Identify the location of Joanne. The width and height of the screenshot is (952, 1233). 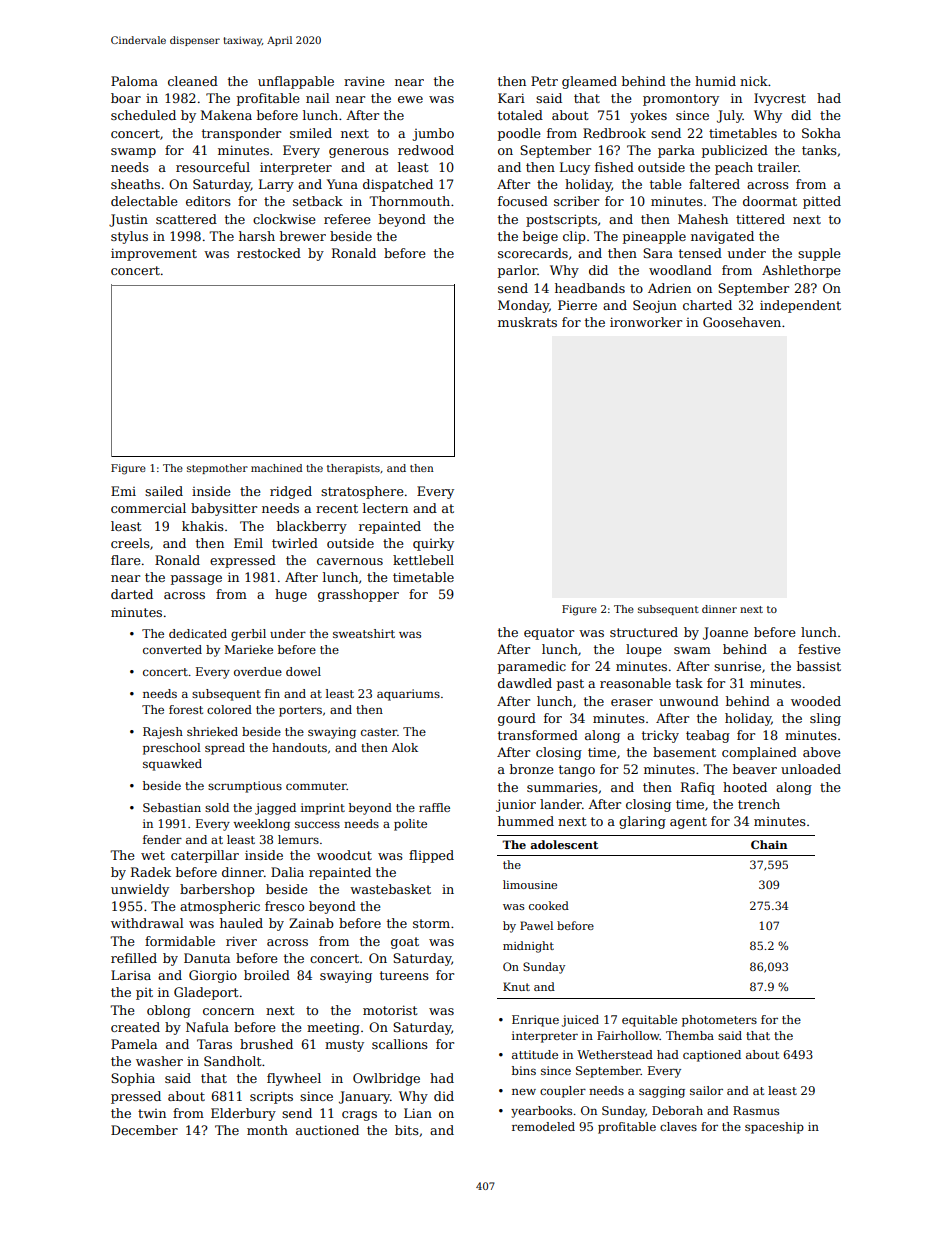
(725, 633).
